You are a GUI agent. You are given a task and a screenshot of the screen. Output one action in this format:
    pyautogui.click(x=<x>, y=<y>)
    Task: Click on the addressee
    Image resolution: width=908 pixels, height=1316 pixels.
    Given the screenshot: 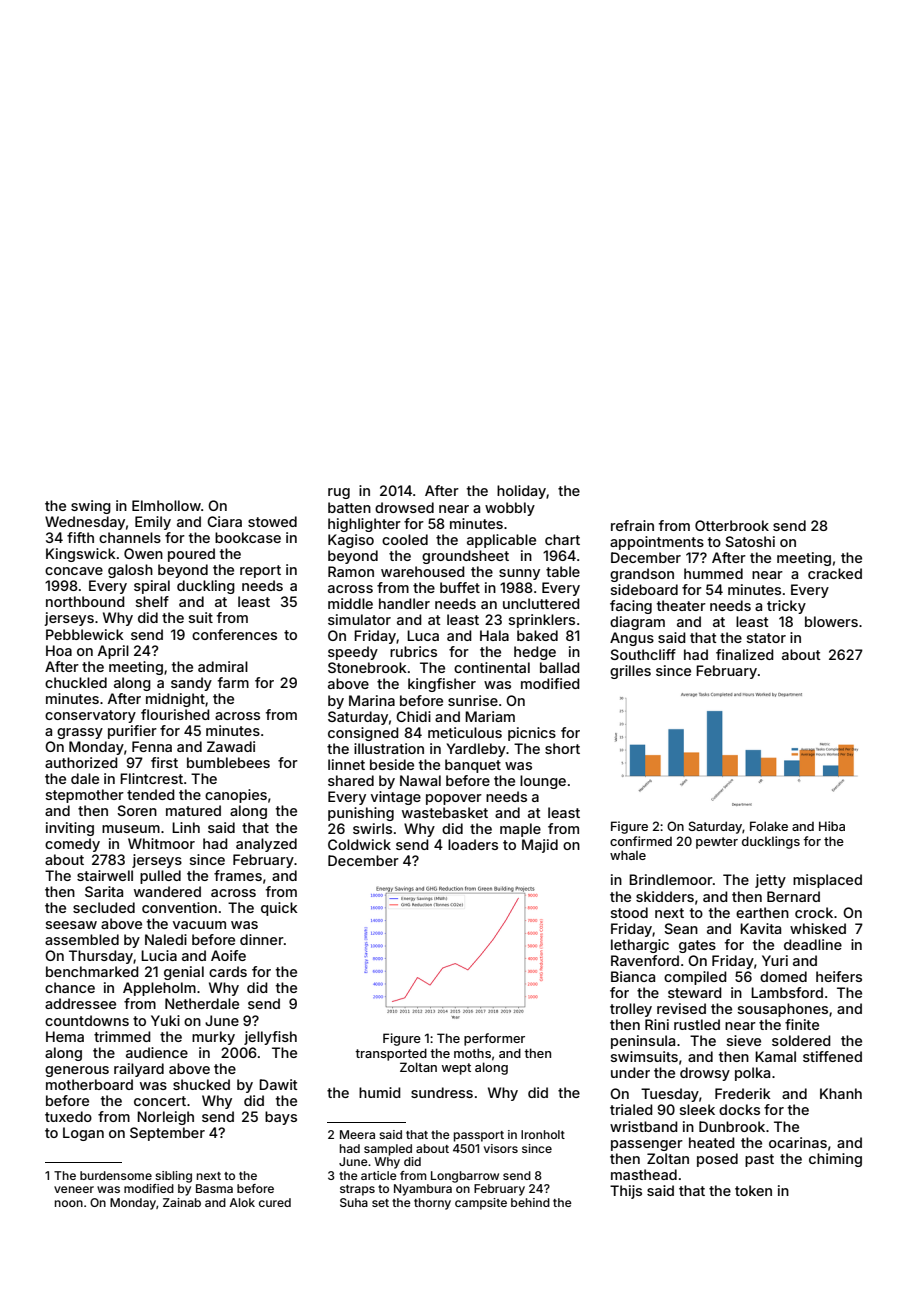 What is the action you would take?
    pyautogui.click(x=80, y=1003)
